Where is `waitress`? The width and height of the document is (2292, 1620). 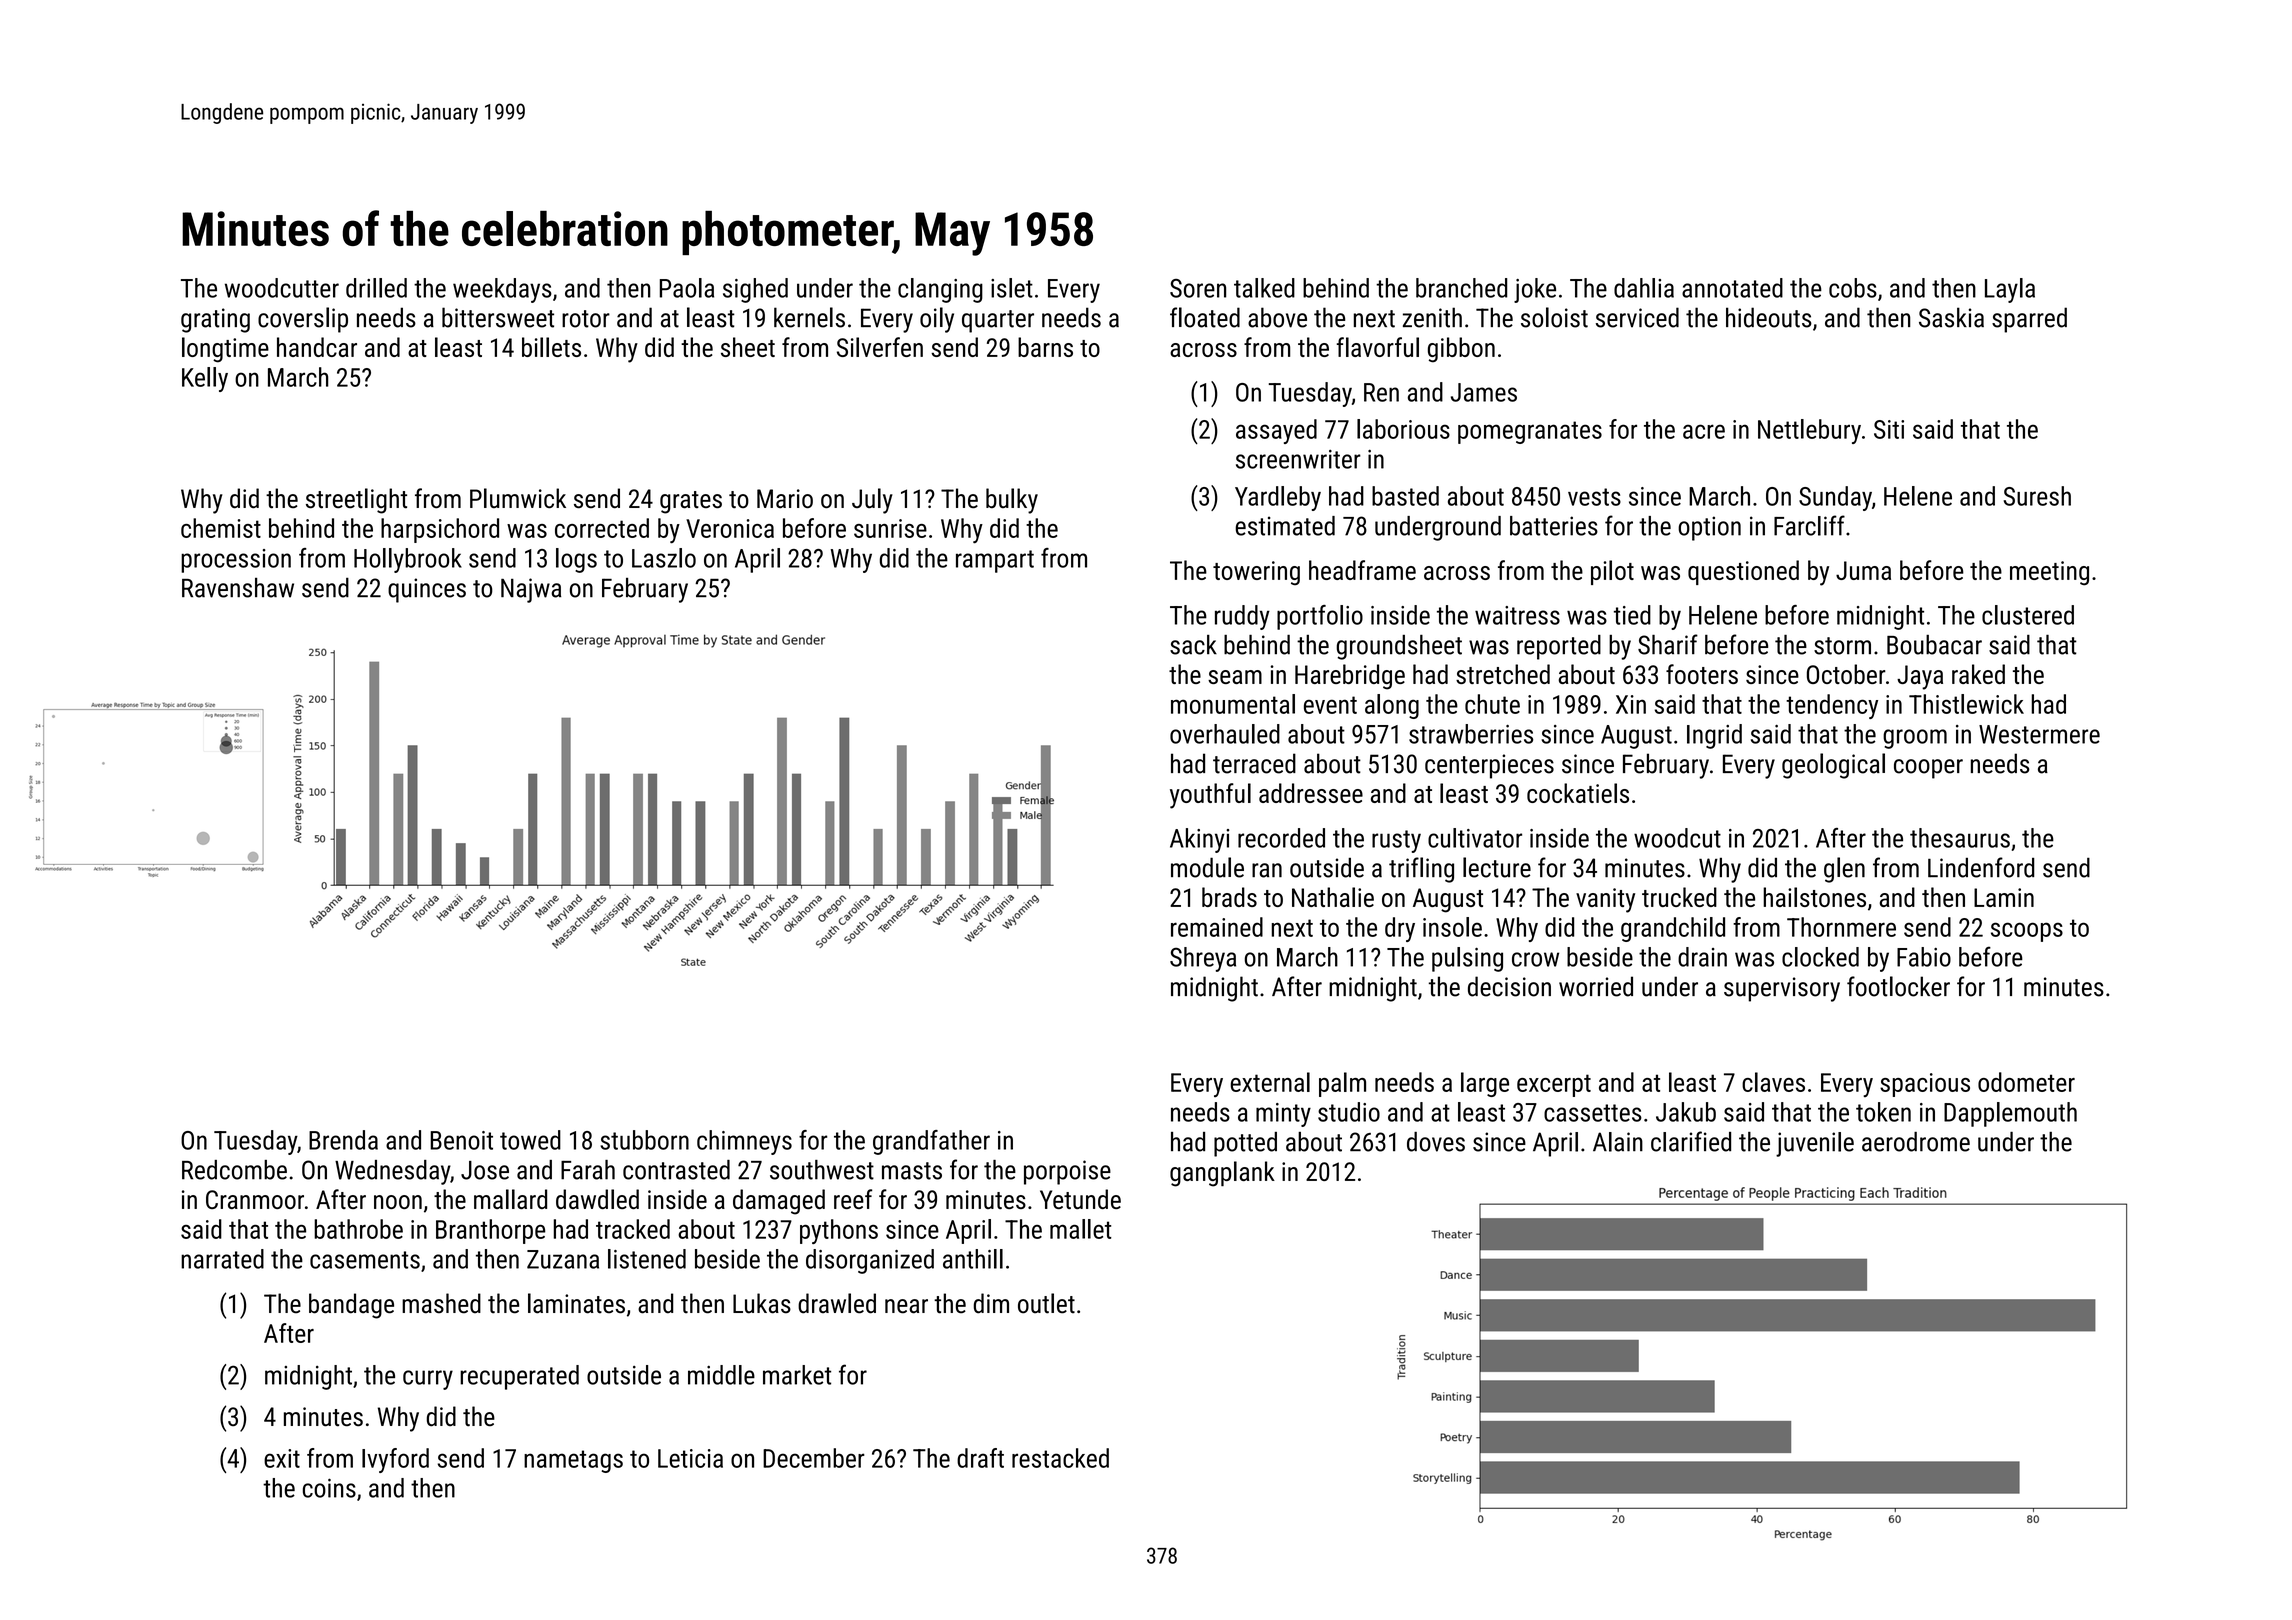
waitress is located at coordinates (1517, 615).
